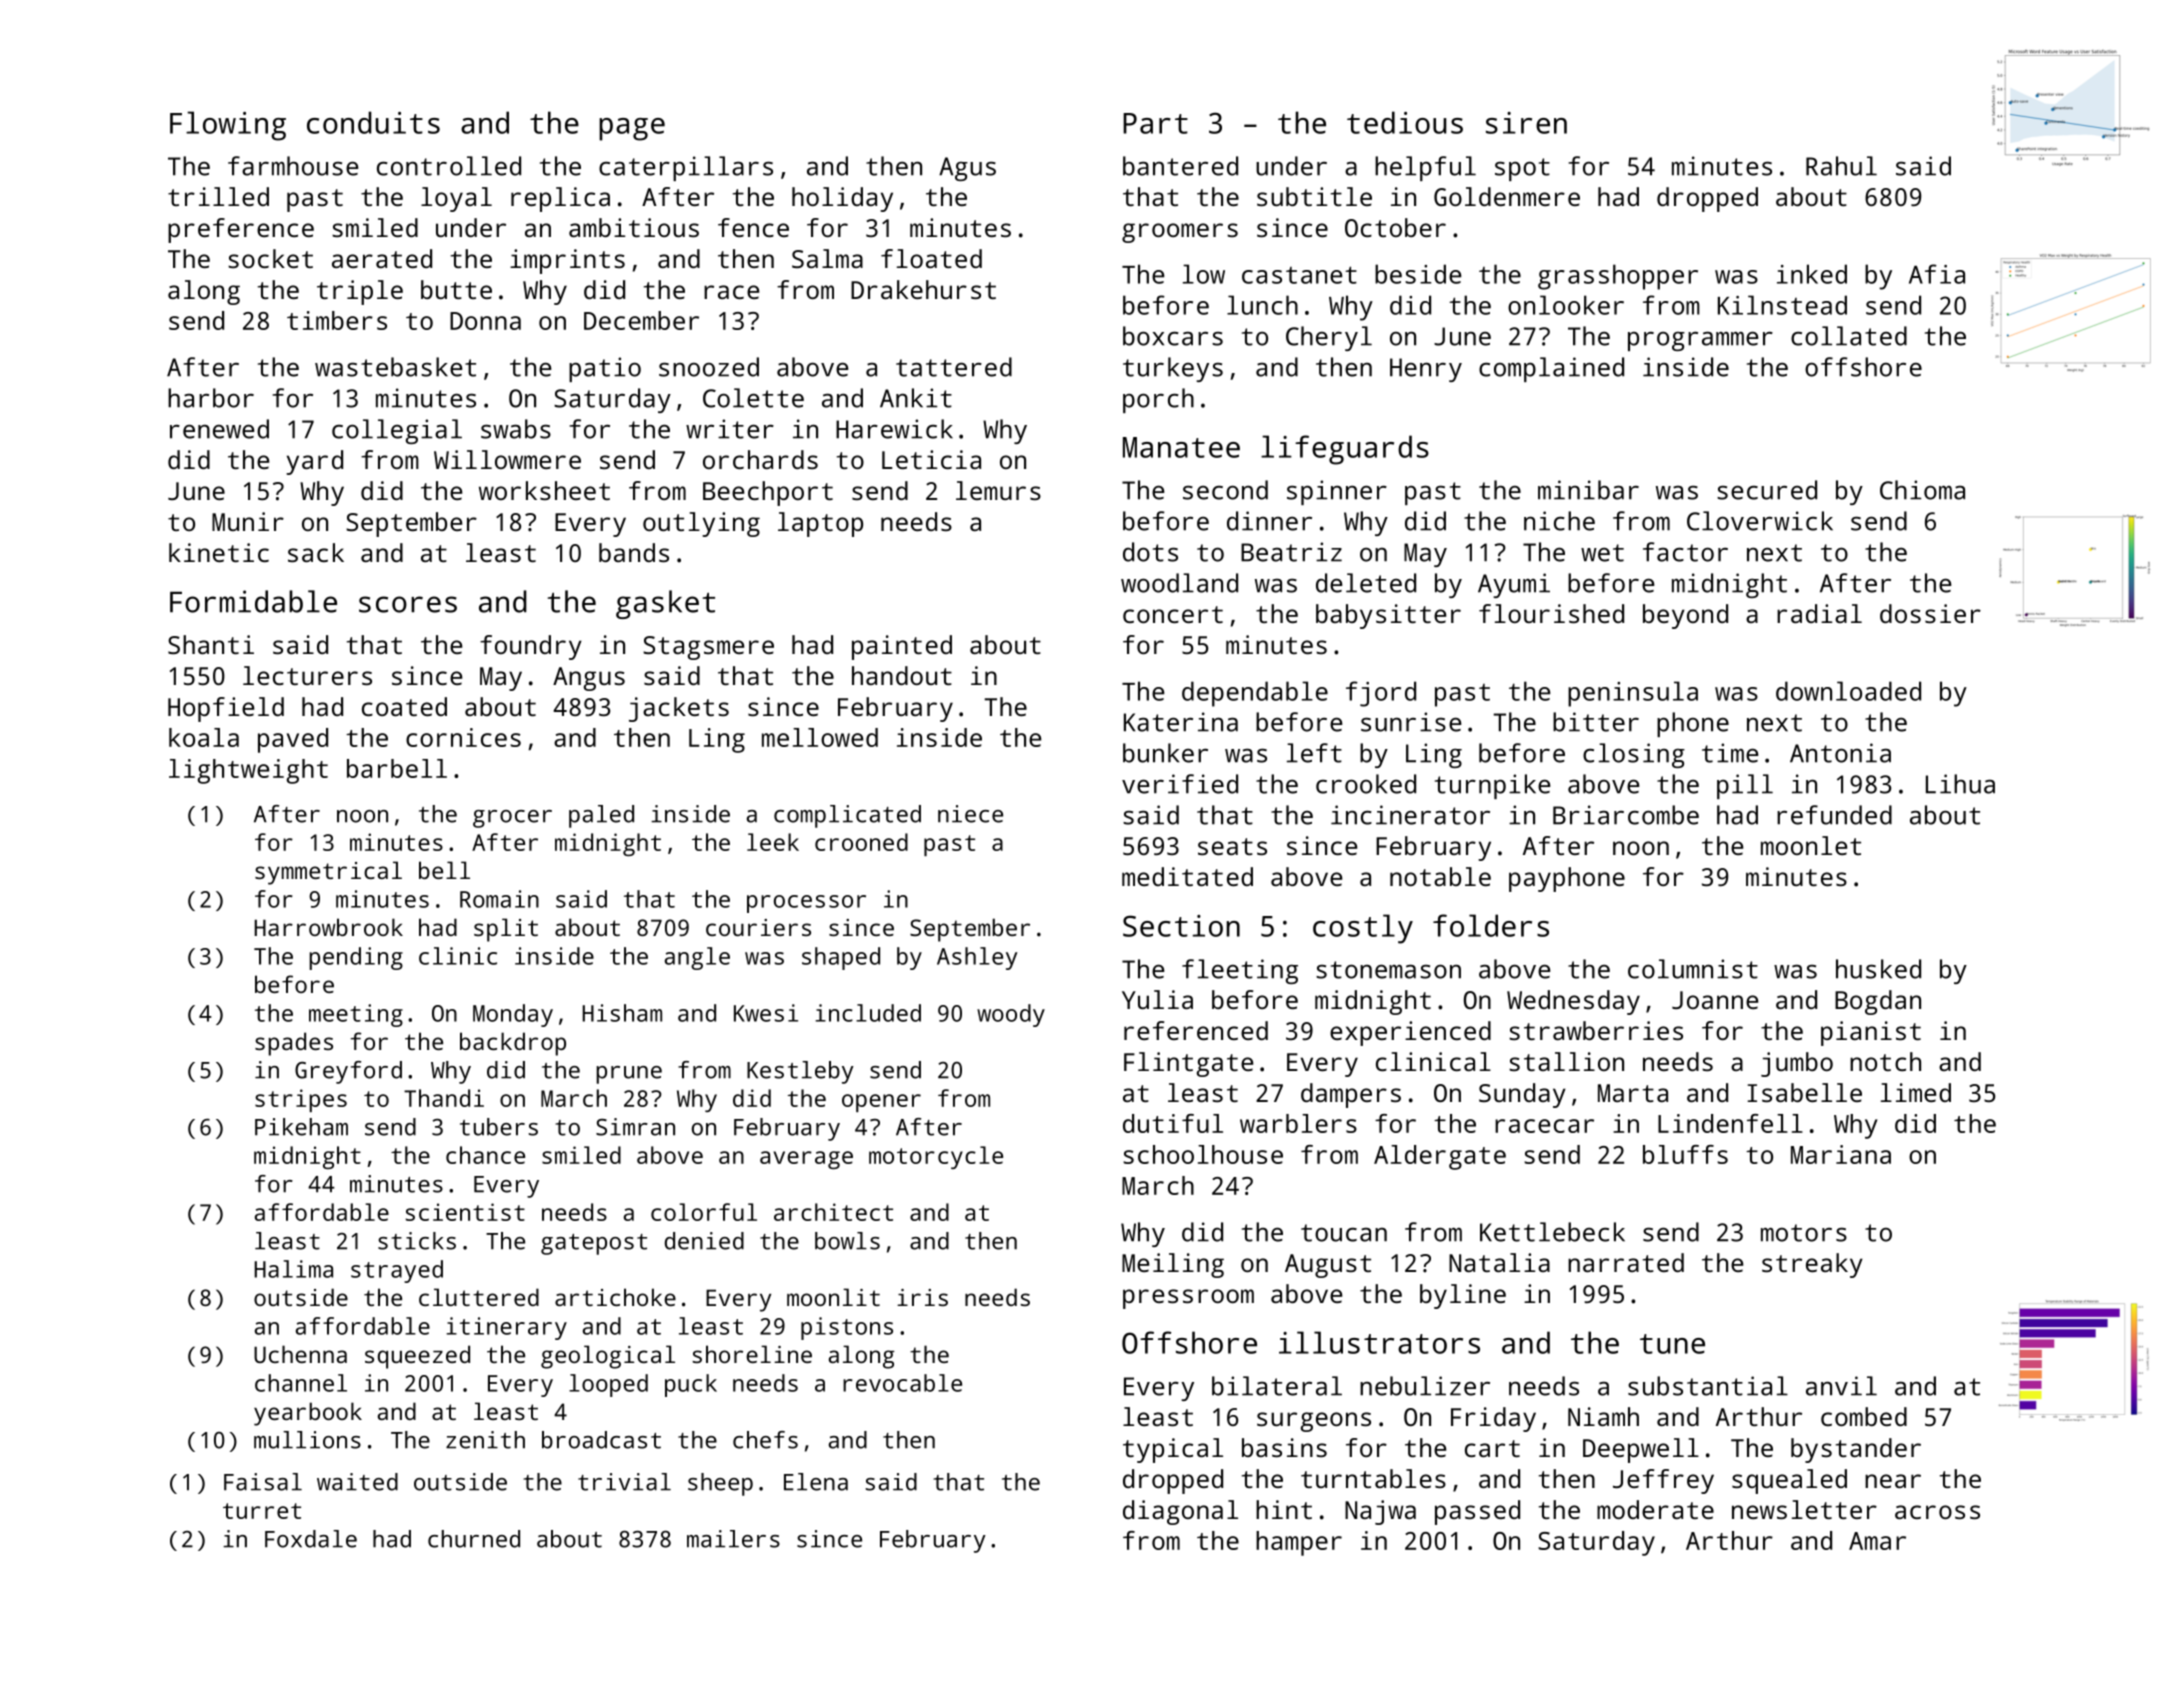  Describe the element at coordinates (1526, 123) in the screenshot. I see `siren` at that location.
